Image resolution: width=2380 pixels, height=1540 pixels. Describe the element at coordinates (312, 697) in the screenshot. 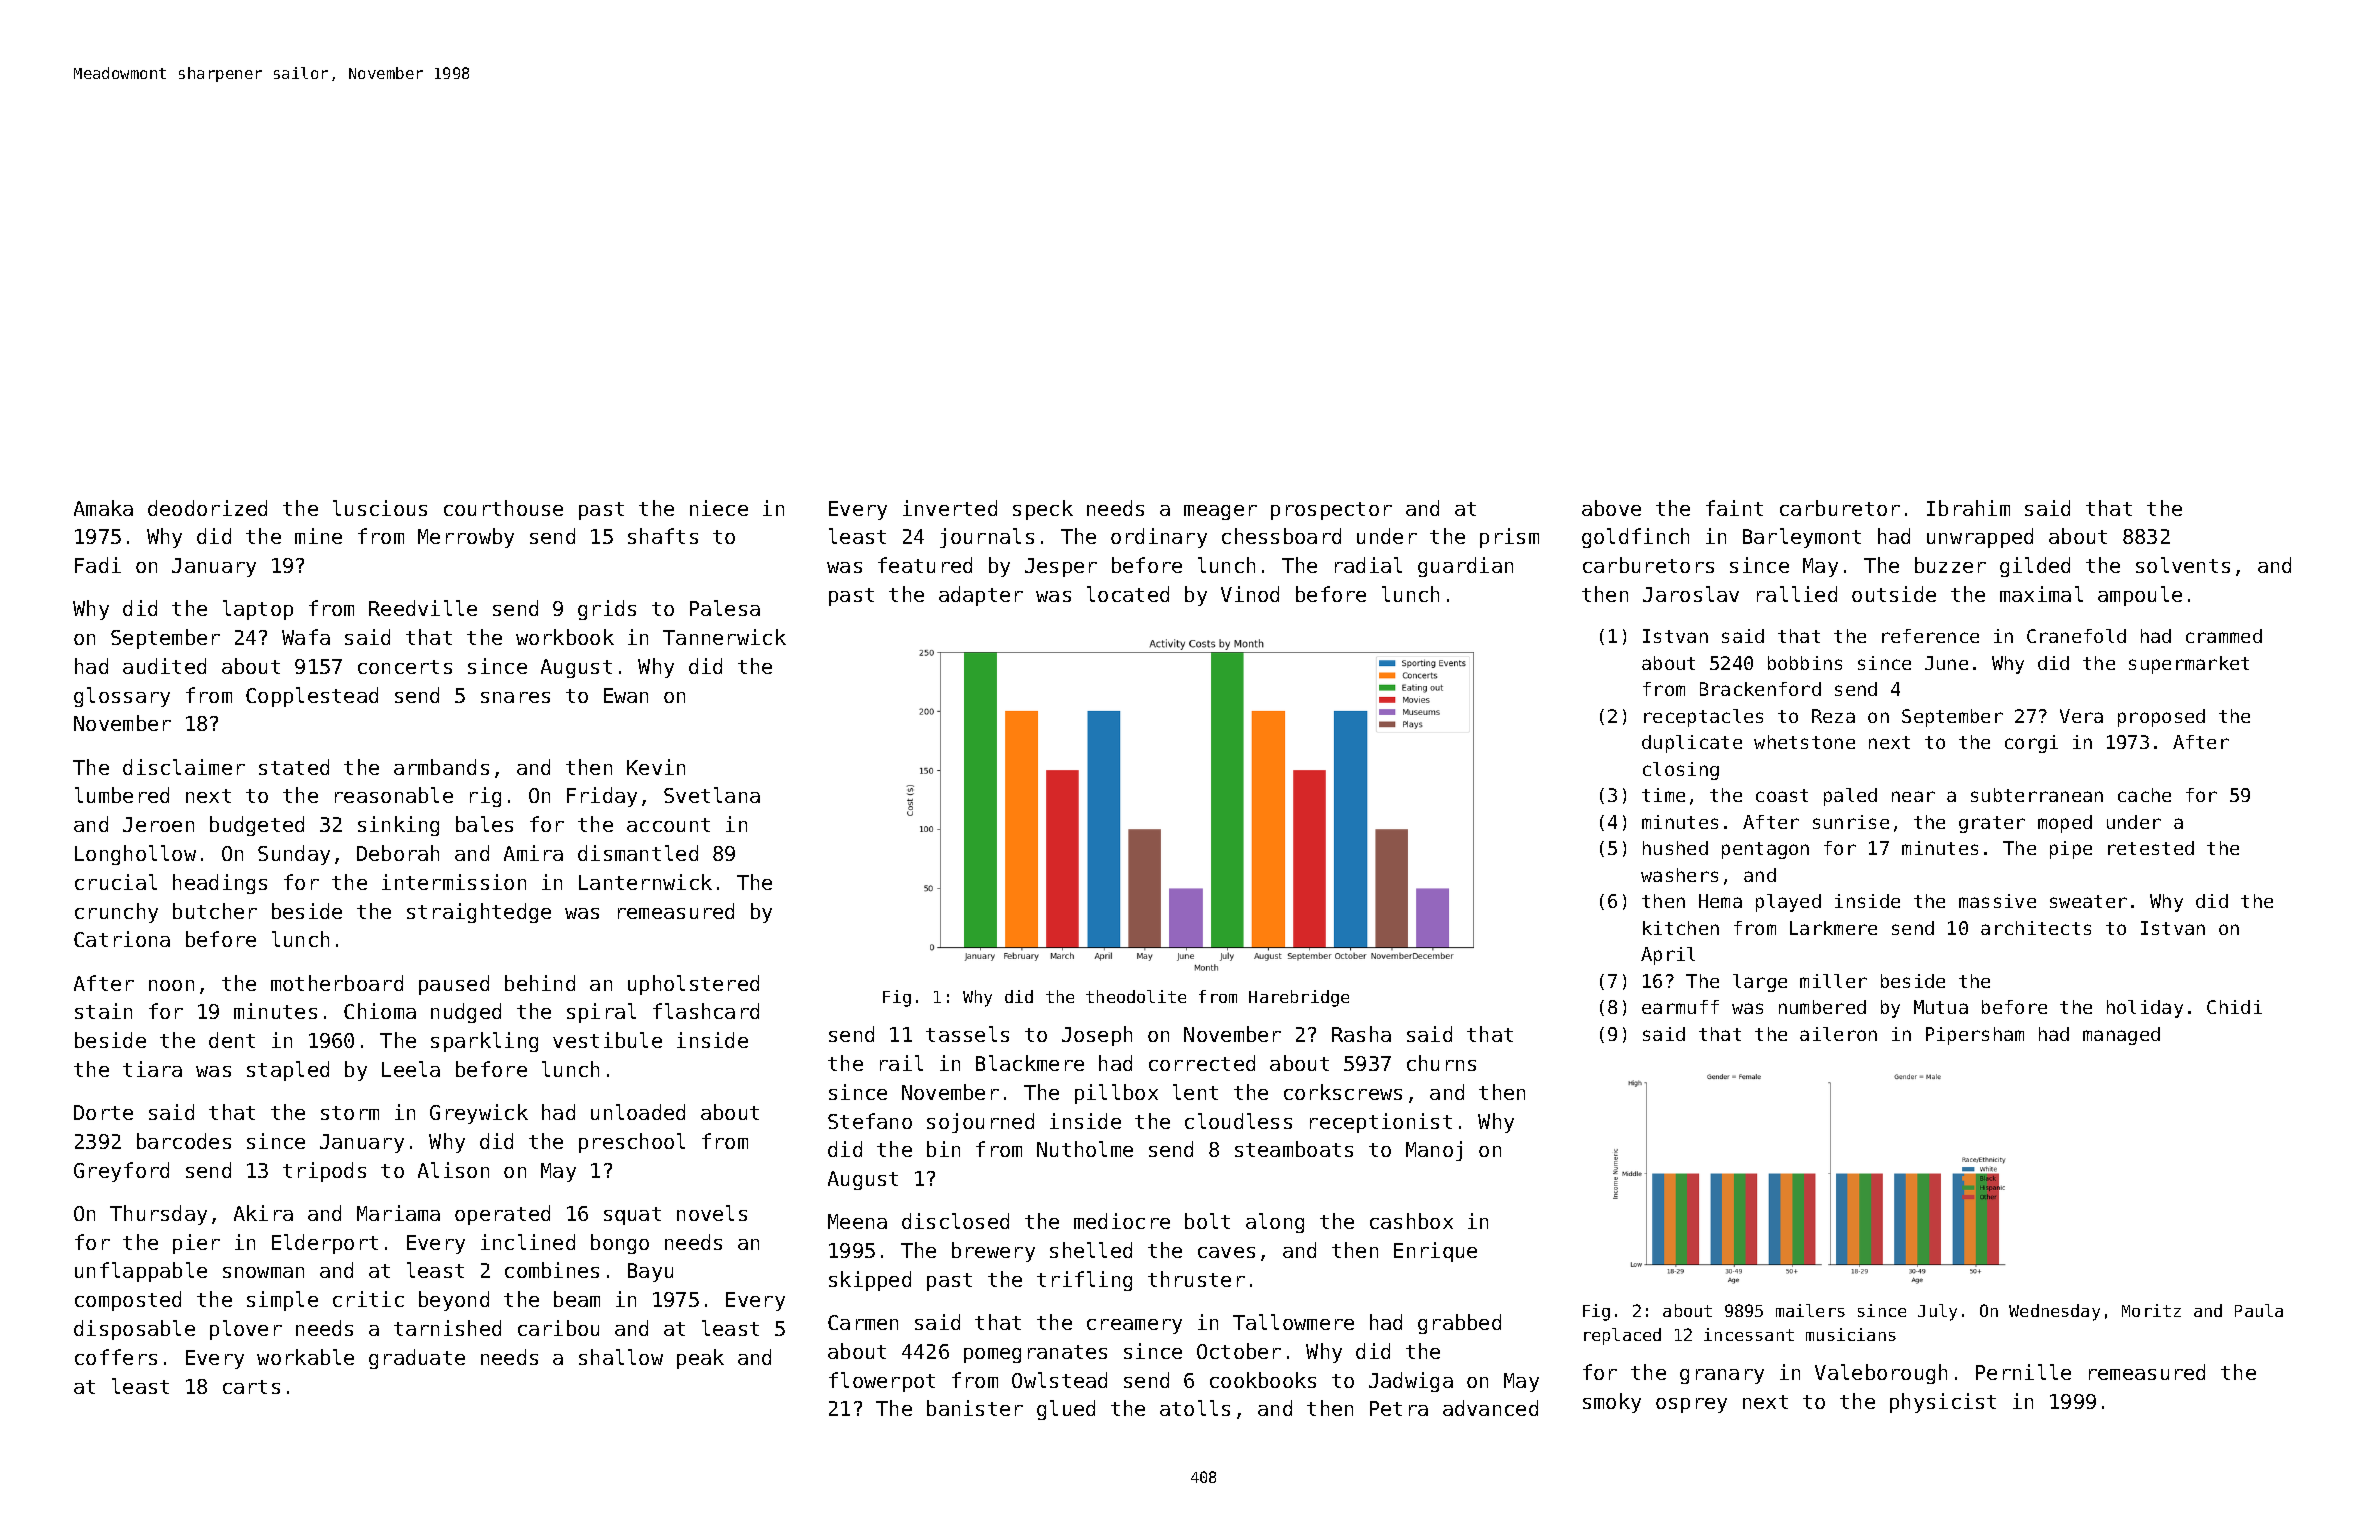

I see `Copplestead` at that location.
